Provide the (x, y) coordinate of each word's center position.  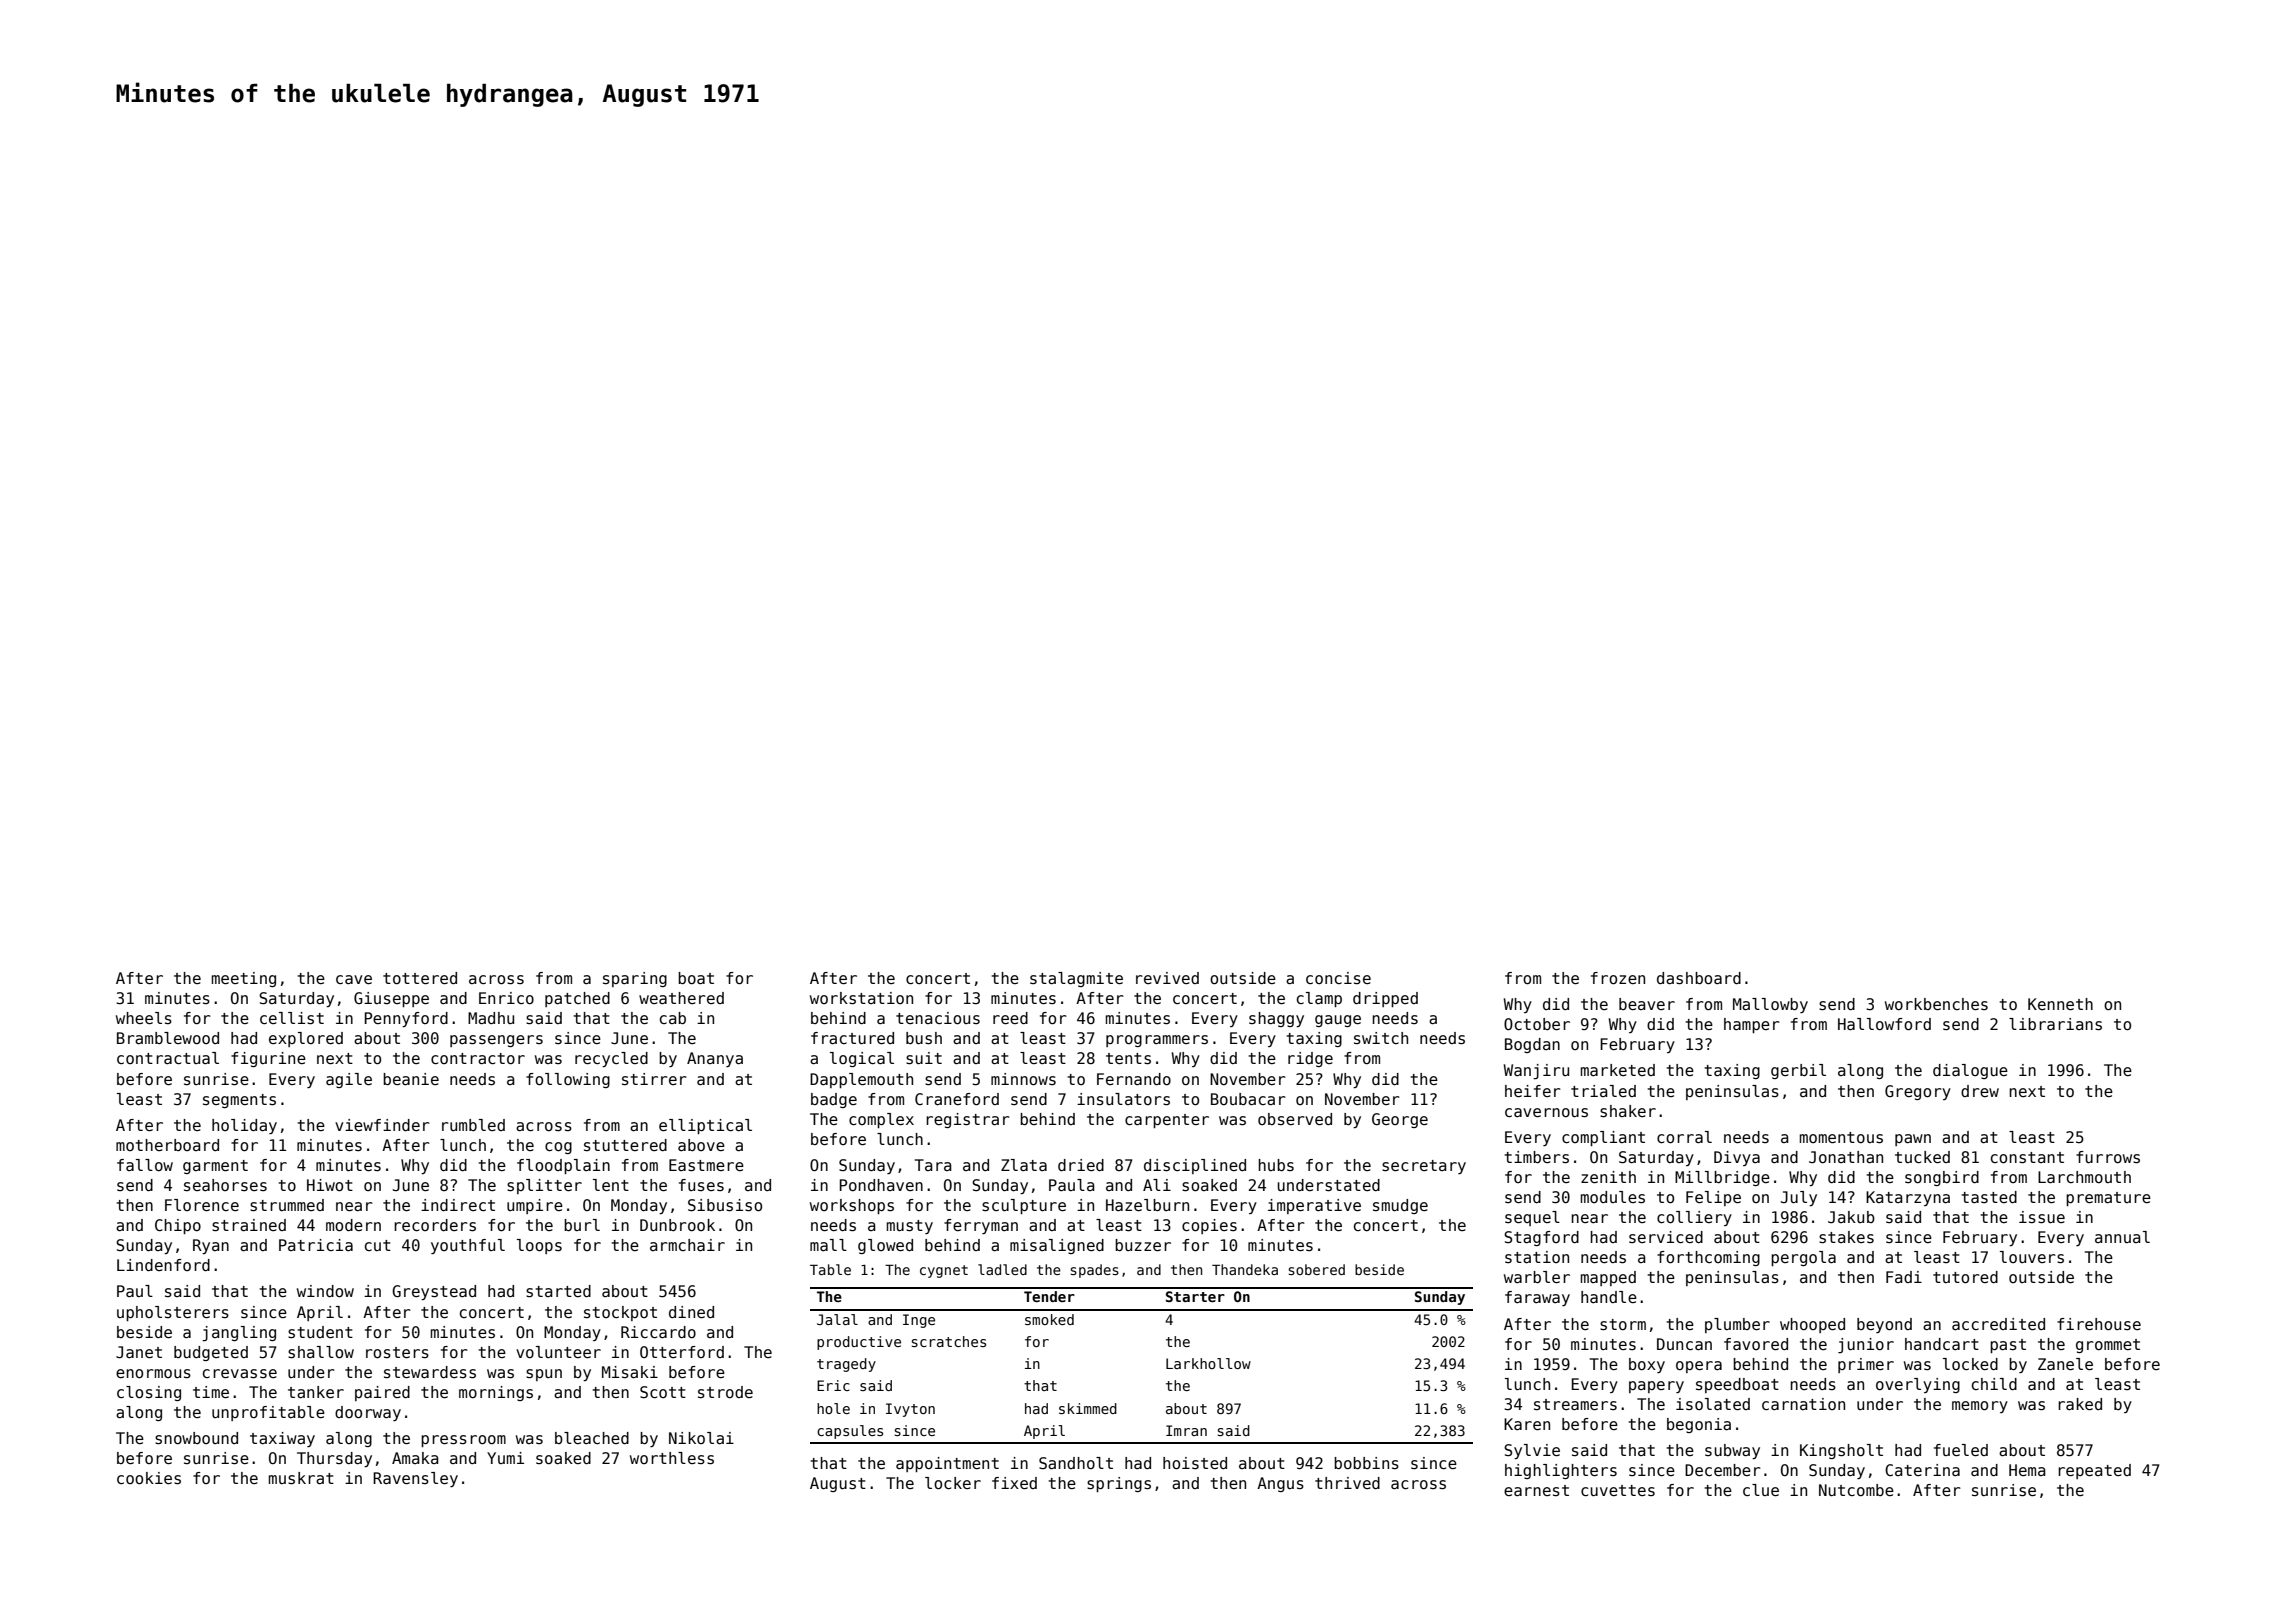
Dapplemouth (861, 1080)
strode (725, 1392)
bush (924, 1038)
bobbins (1366, 1463)
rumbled (473, 1125)
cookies (149, 1478)
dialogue (1970, 1071)
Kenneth (2060, 1004)
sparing (635, 979)
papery (1656, 1387)
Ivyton (910, 1410)
